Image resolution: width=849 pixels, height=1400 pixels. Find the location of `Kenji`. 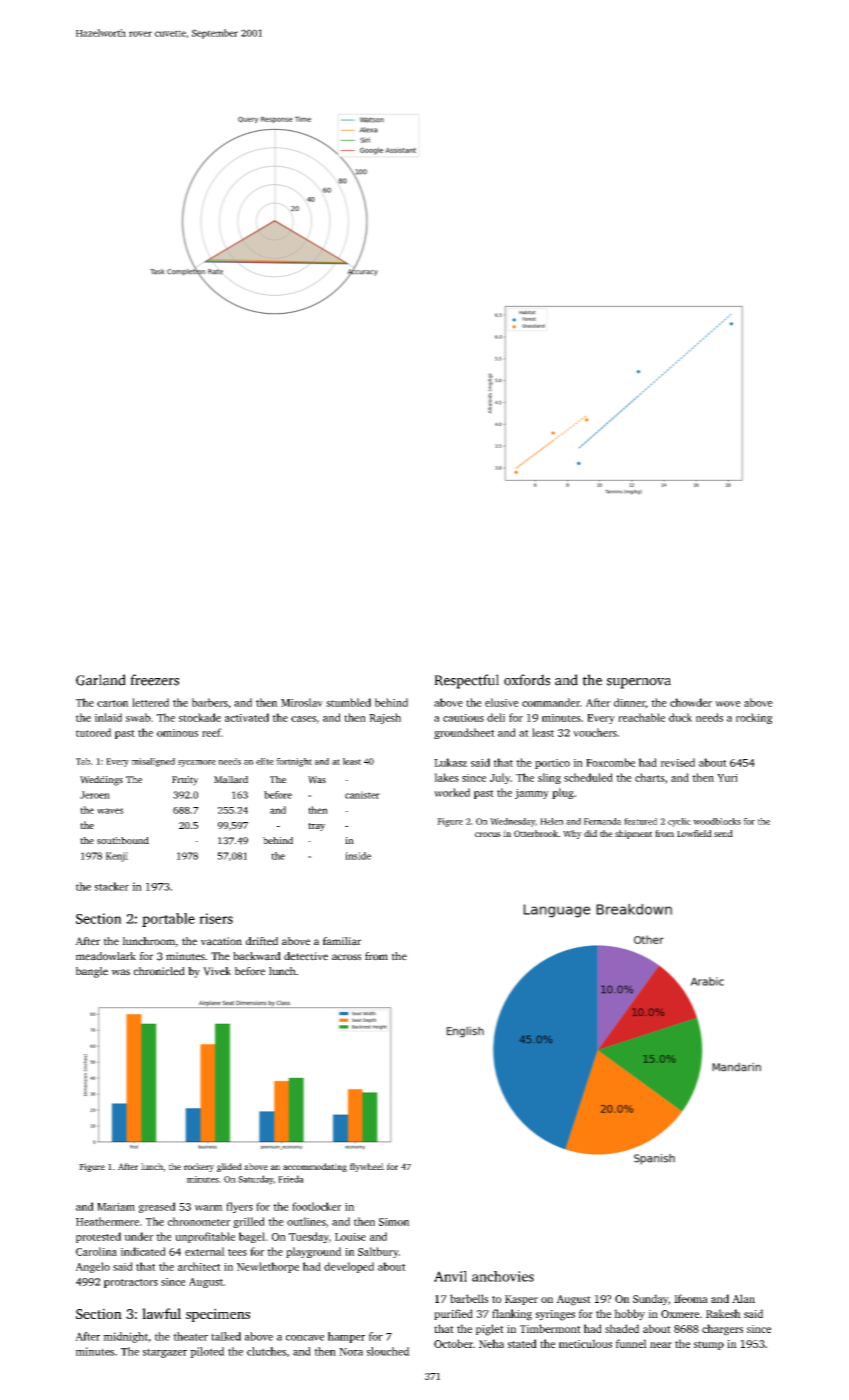

Kenji is located at coordinates (117, 857).
